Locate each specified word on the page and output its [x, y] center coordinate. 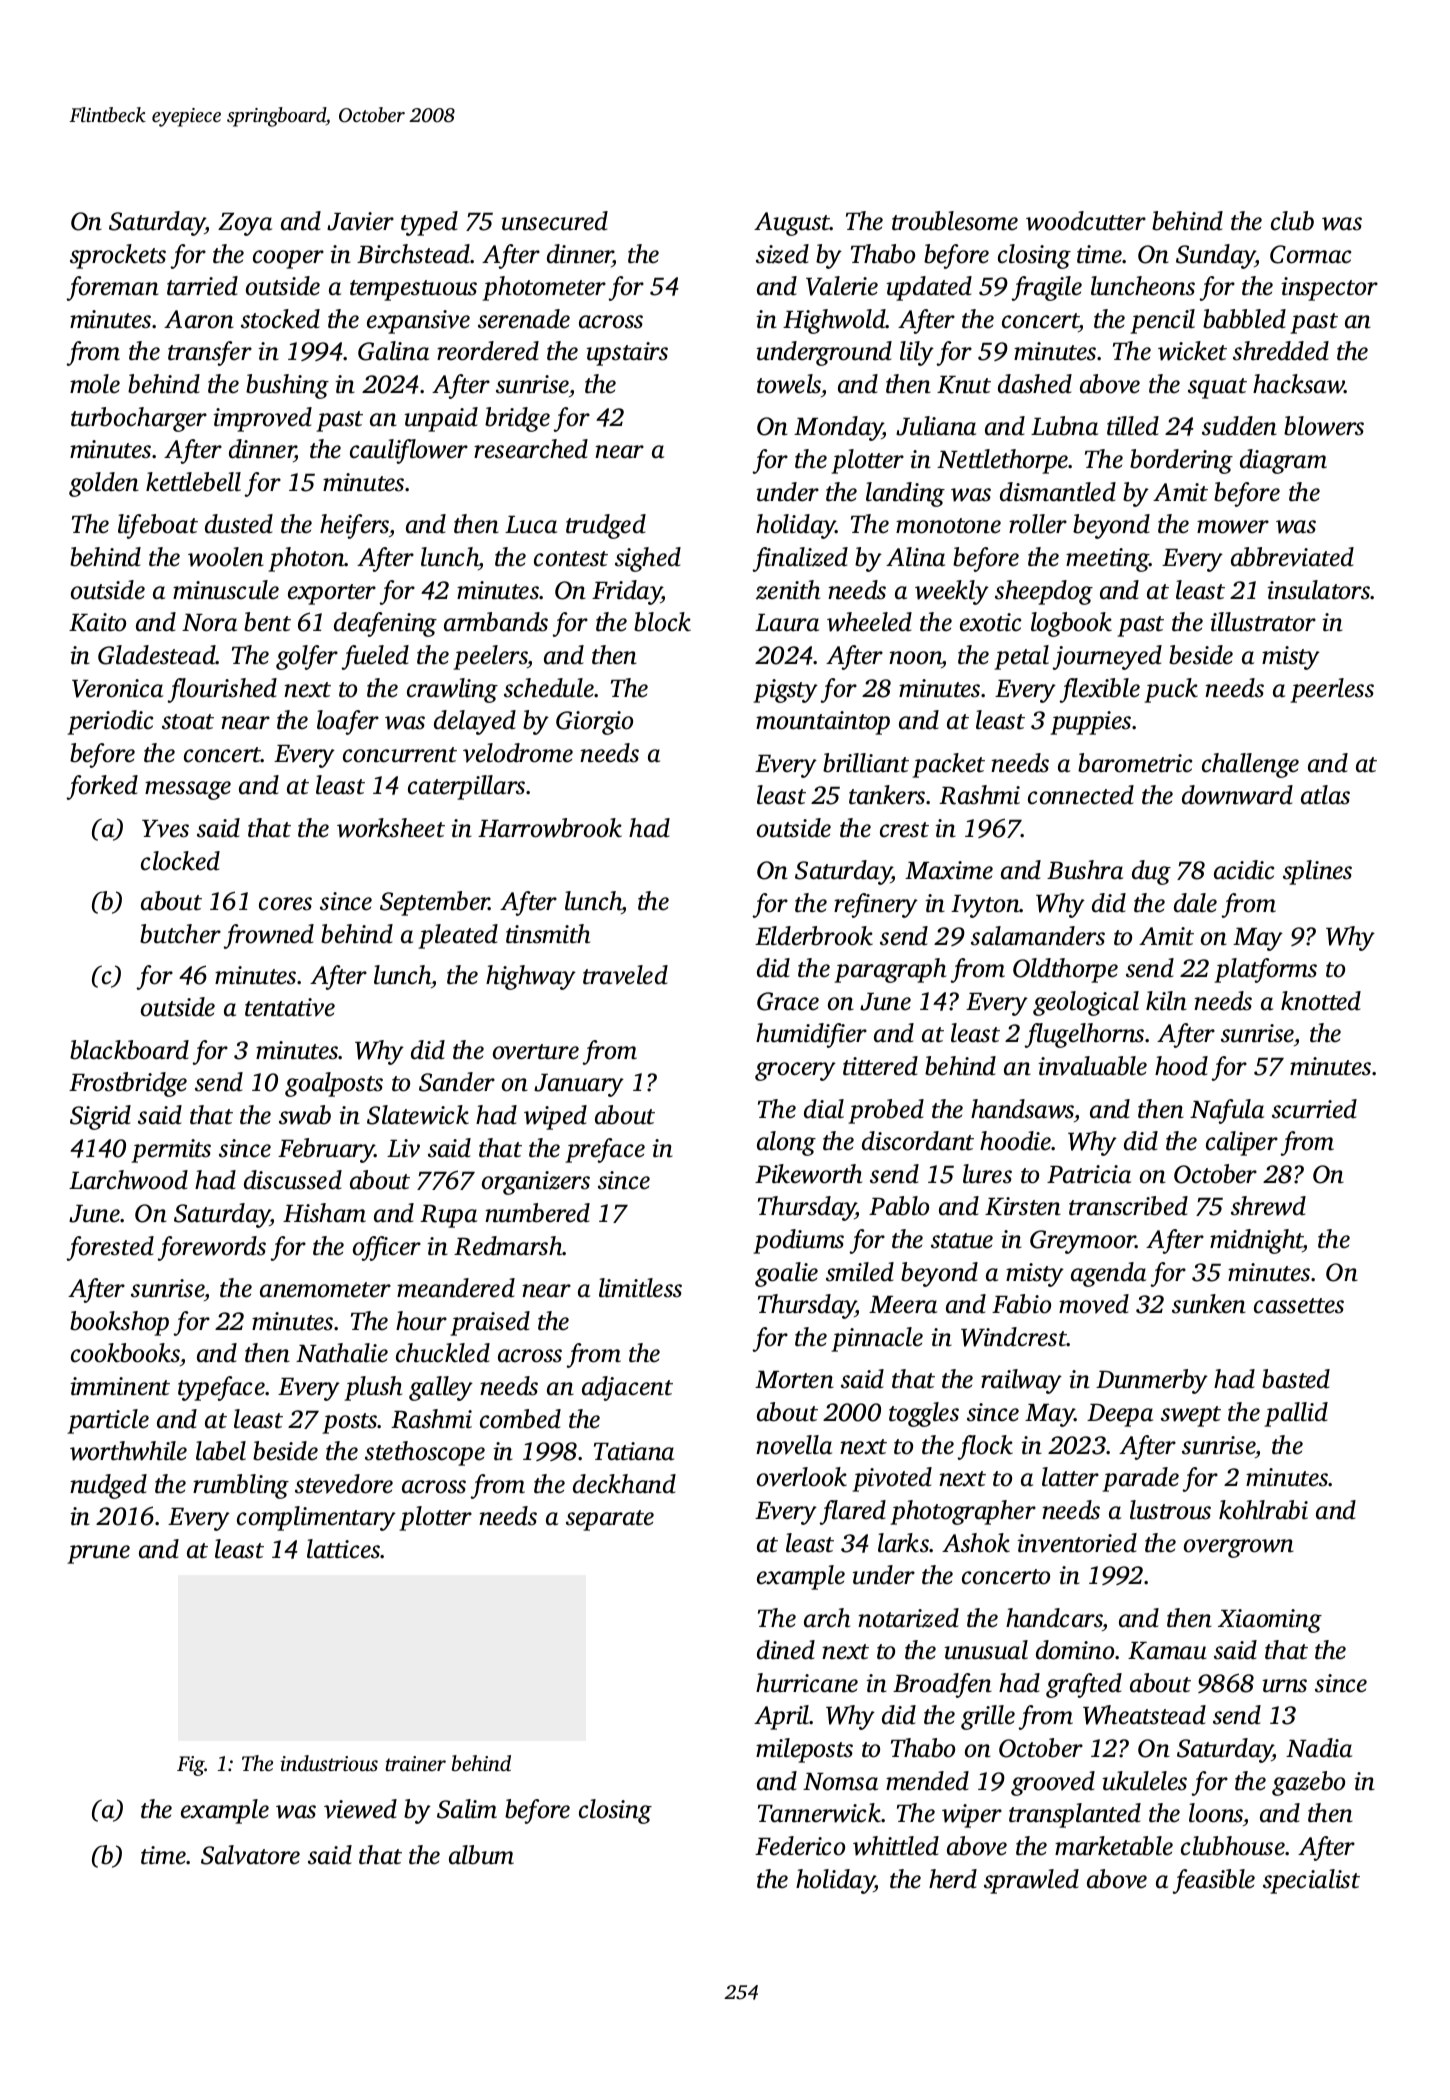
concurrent [400, 755]
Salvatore [250, 1855]
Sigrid [100, 1117]
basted [1296, 1379]
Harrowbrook [550, 828]
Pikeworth [808, 1174]
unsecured [554, 221]
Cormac [1310, 254]
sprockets [118, 256]
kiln [1166, 1001]
